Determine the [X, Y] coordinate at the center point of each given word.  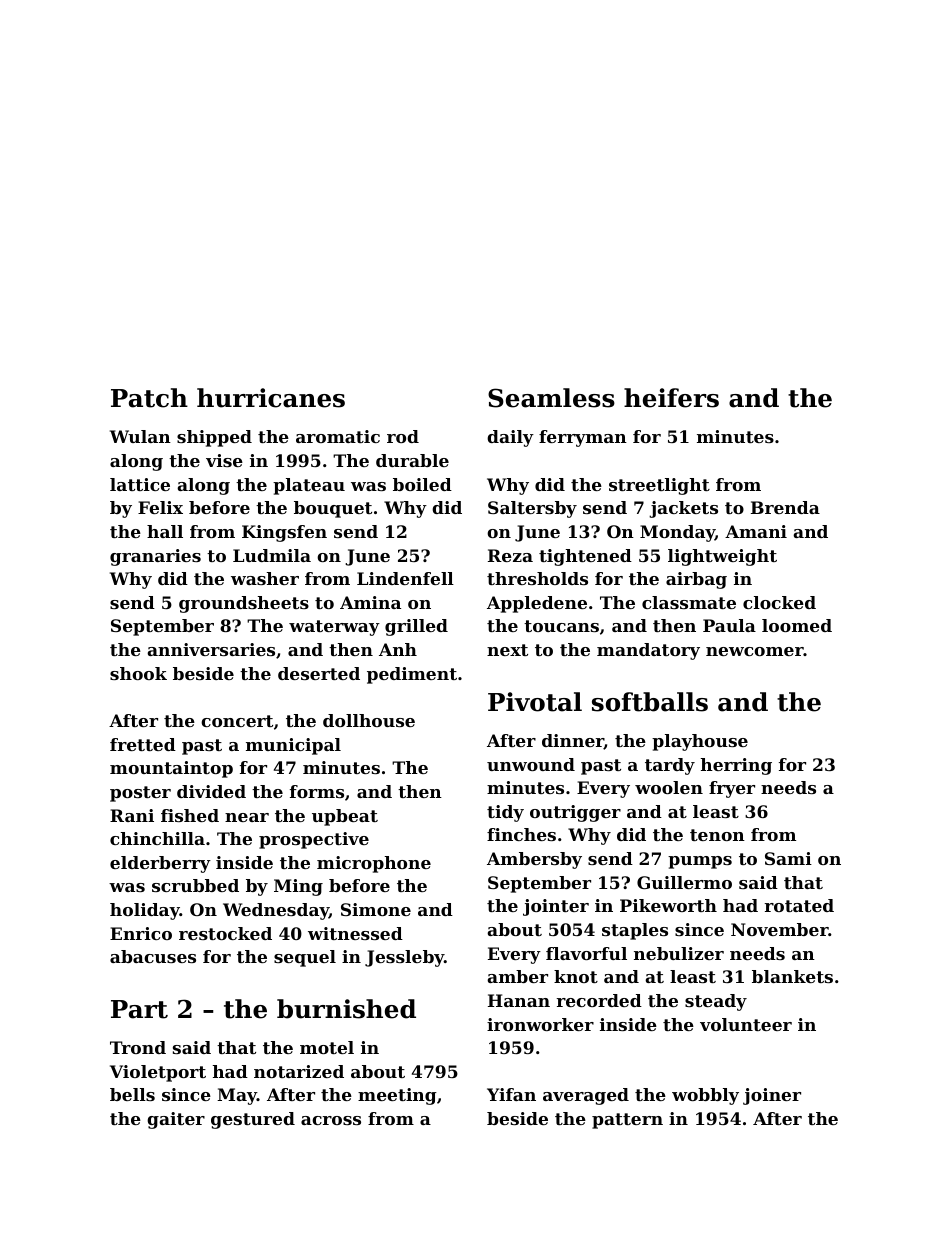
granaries [155, 557]
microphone [374, 864]
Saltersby [532, 509]
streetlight [659, 486]
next [507, 650]
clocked [779, 602]
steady [716, 1002]
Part [139, 1009]
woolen [669, 787]
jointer [556, 907]
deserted [319, 673]
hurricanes [271, 398]
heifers [671, 398]
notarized [299, 1071]
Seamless [551, 398]
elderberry [160, 864]
